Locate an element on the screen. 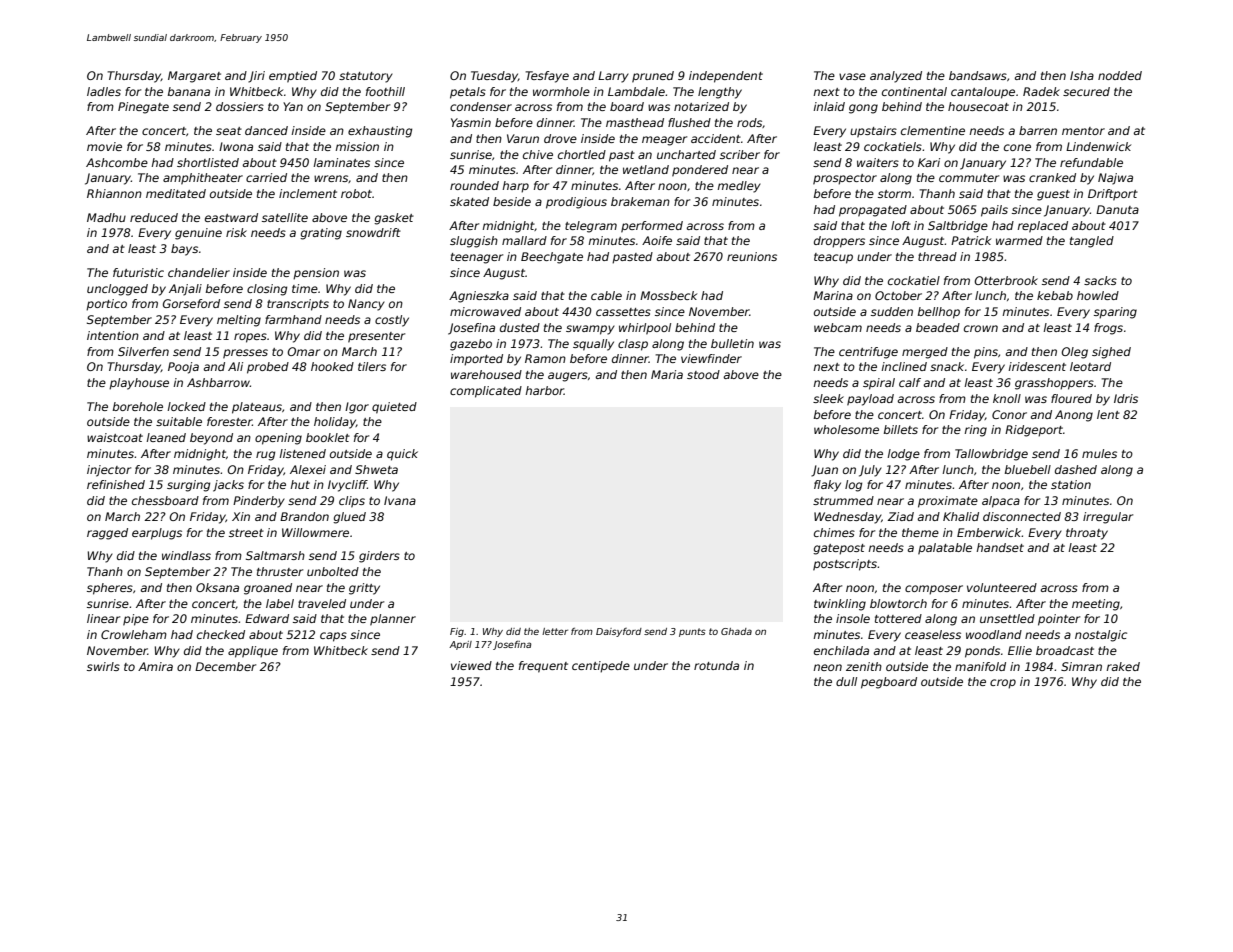  leotard is located at coordinates (1090, 366).
